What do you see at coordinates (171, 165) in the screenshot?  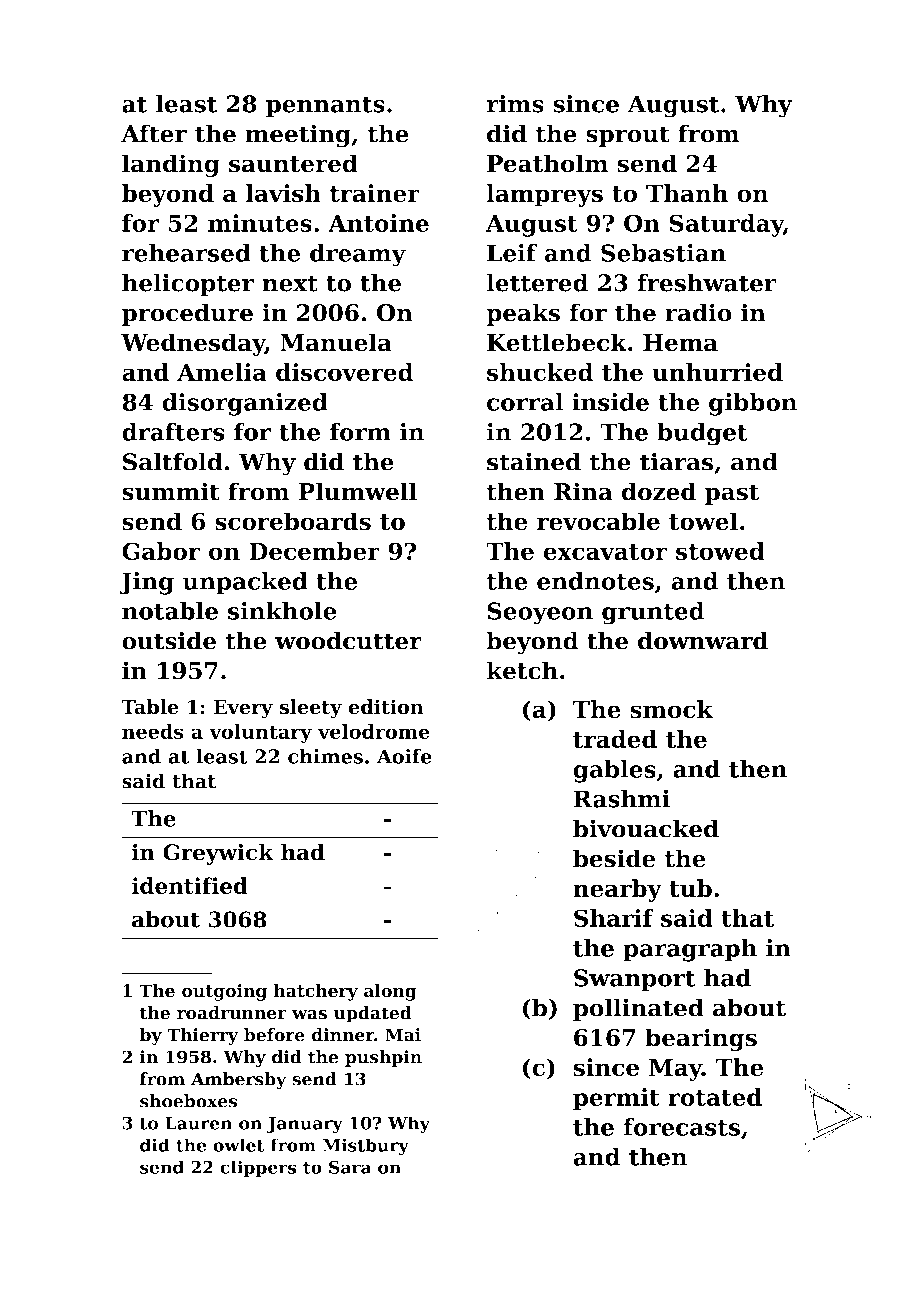 I see `landing` at bounding box center [171, 165].
